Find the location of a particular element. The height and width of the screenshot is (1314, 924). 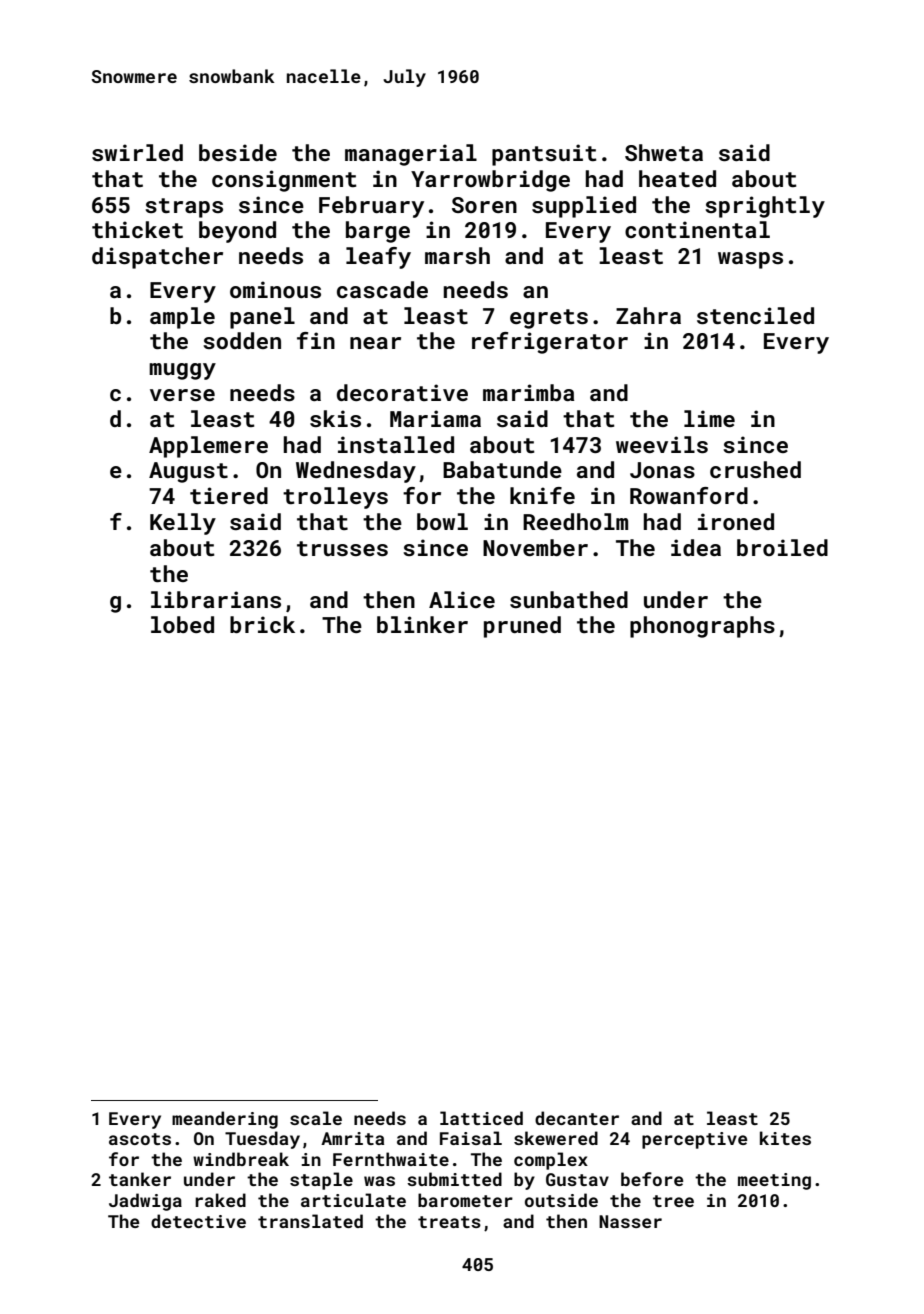

phonographs is located at coordinates (702, 627).
